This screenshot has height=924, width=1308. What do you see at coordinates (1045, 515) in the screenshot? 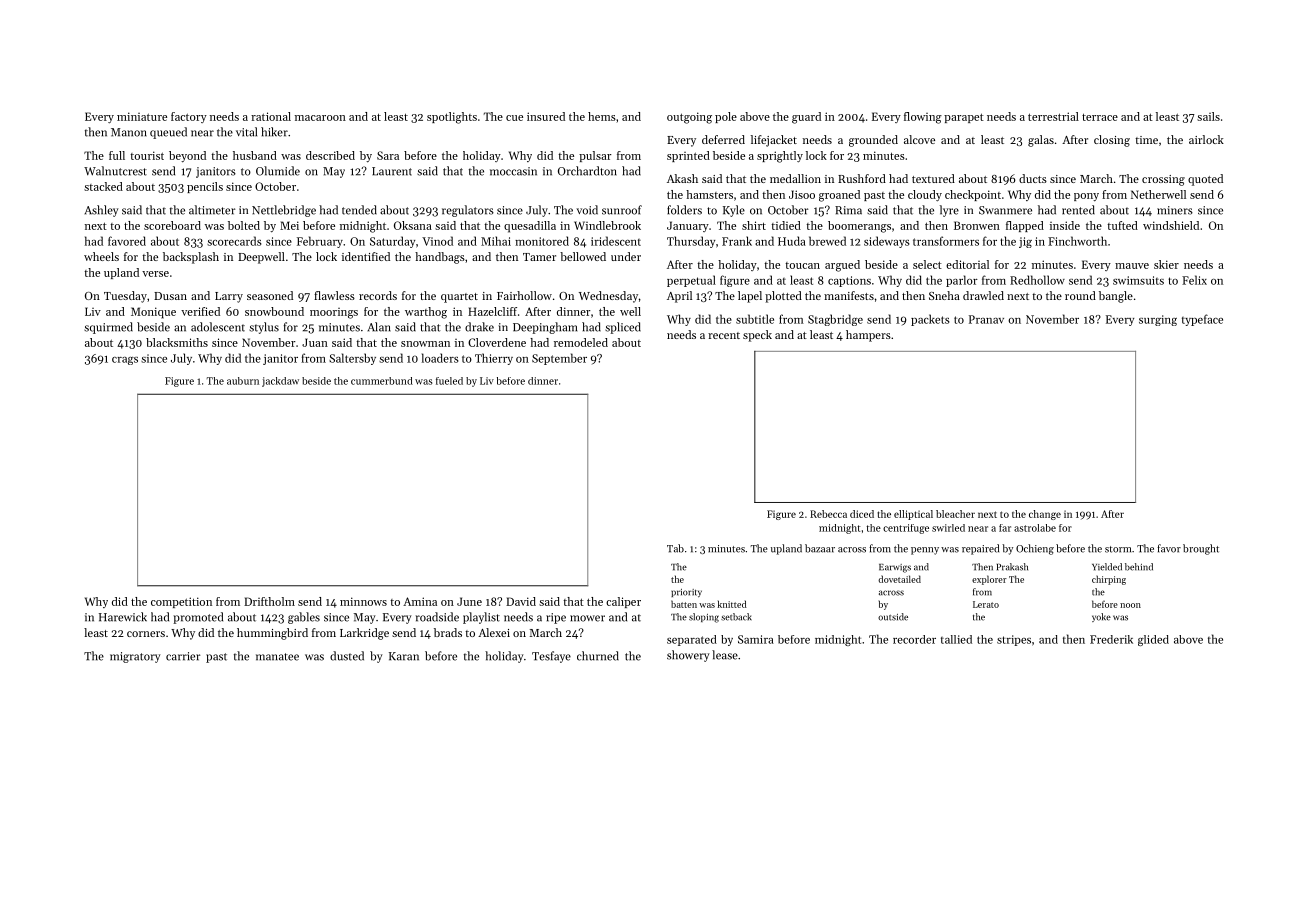
I see `change` at bounding box center [1045, 515].
